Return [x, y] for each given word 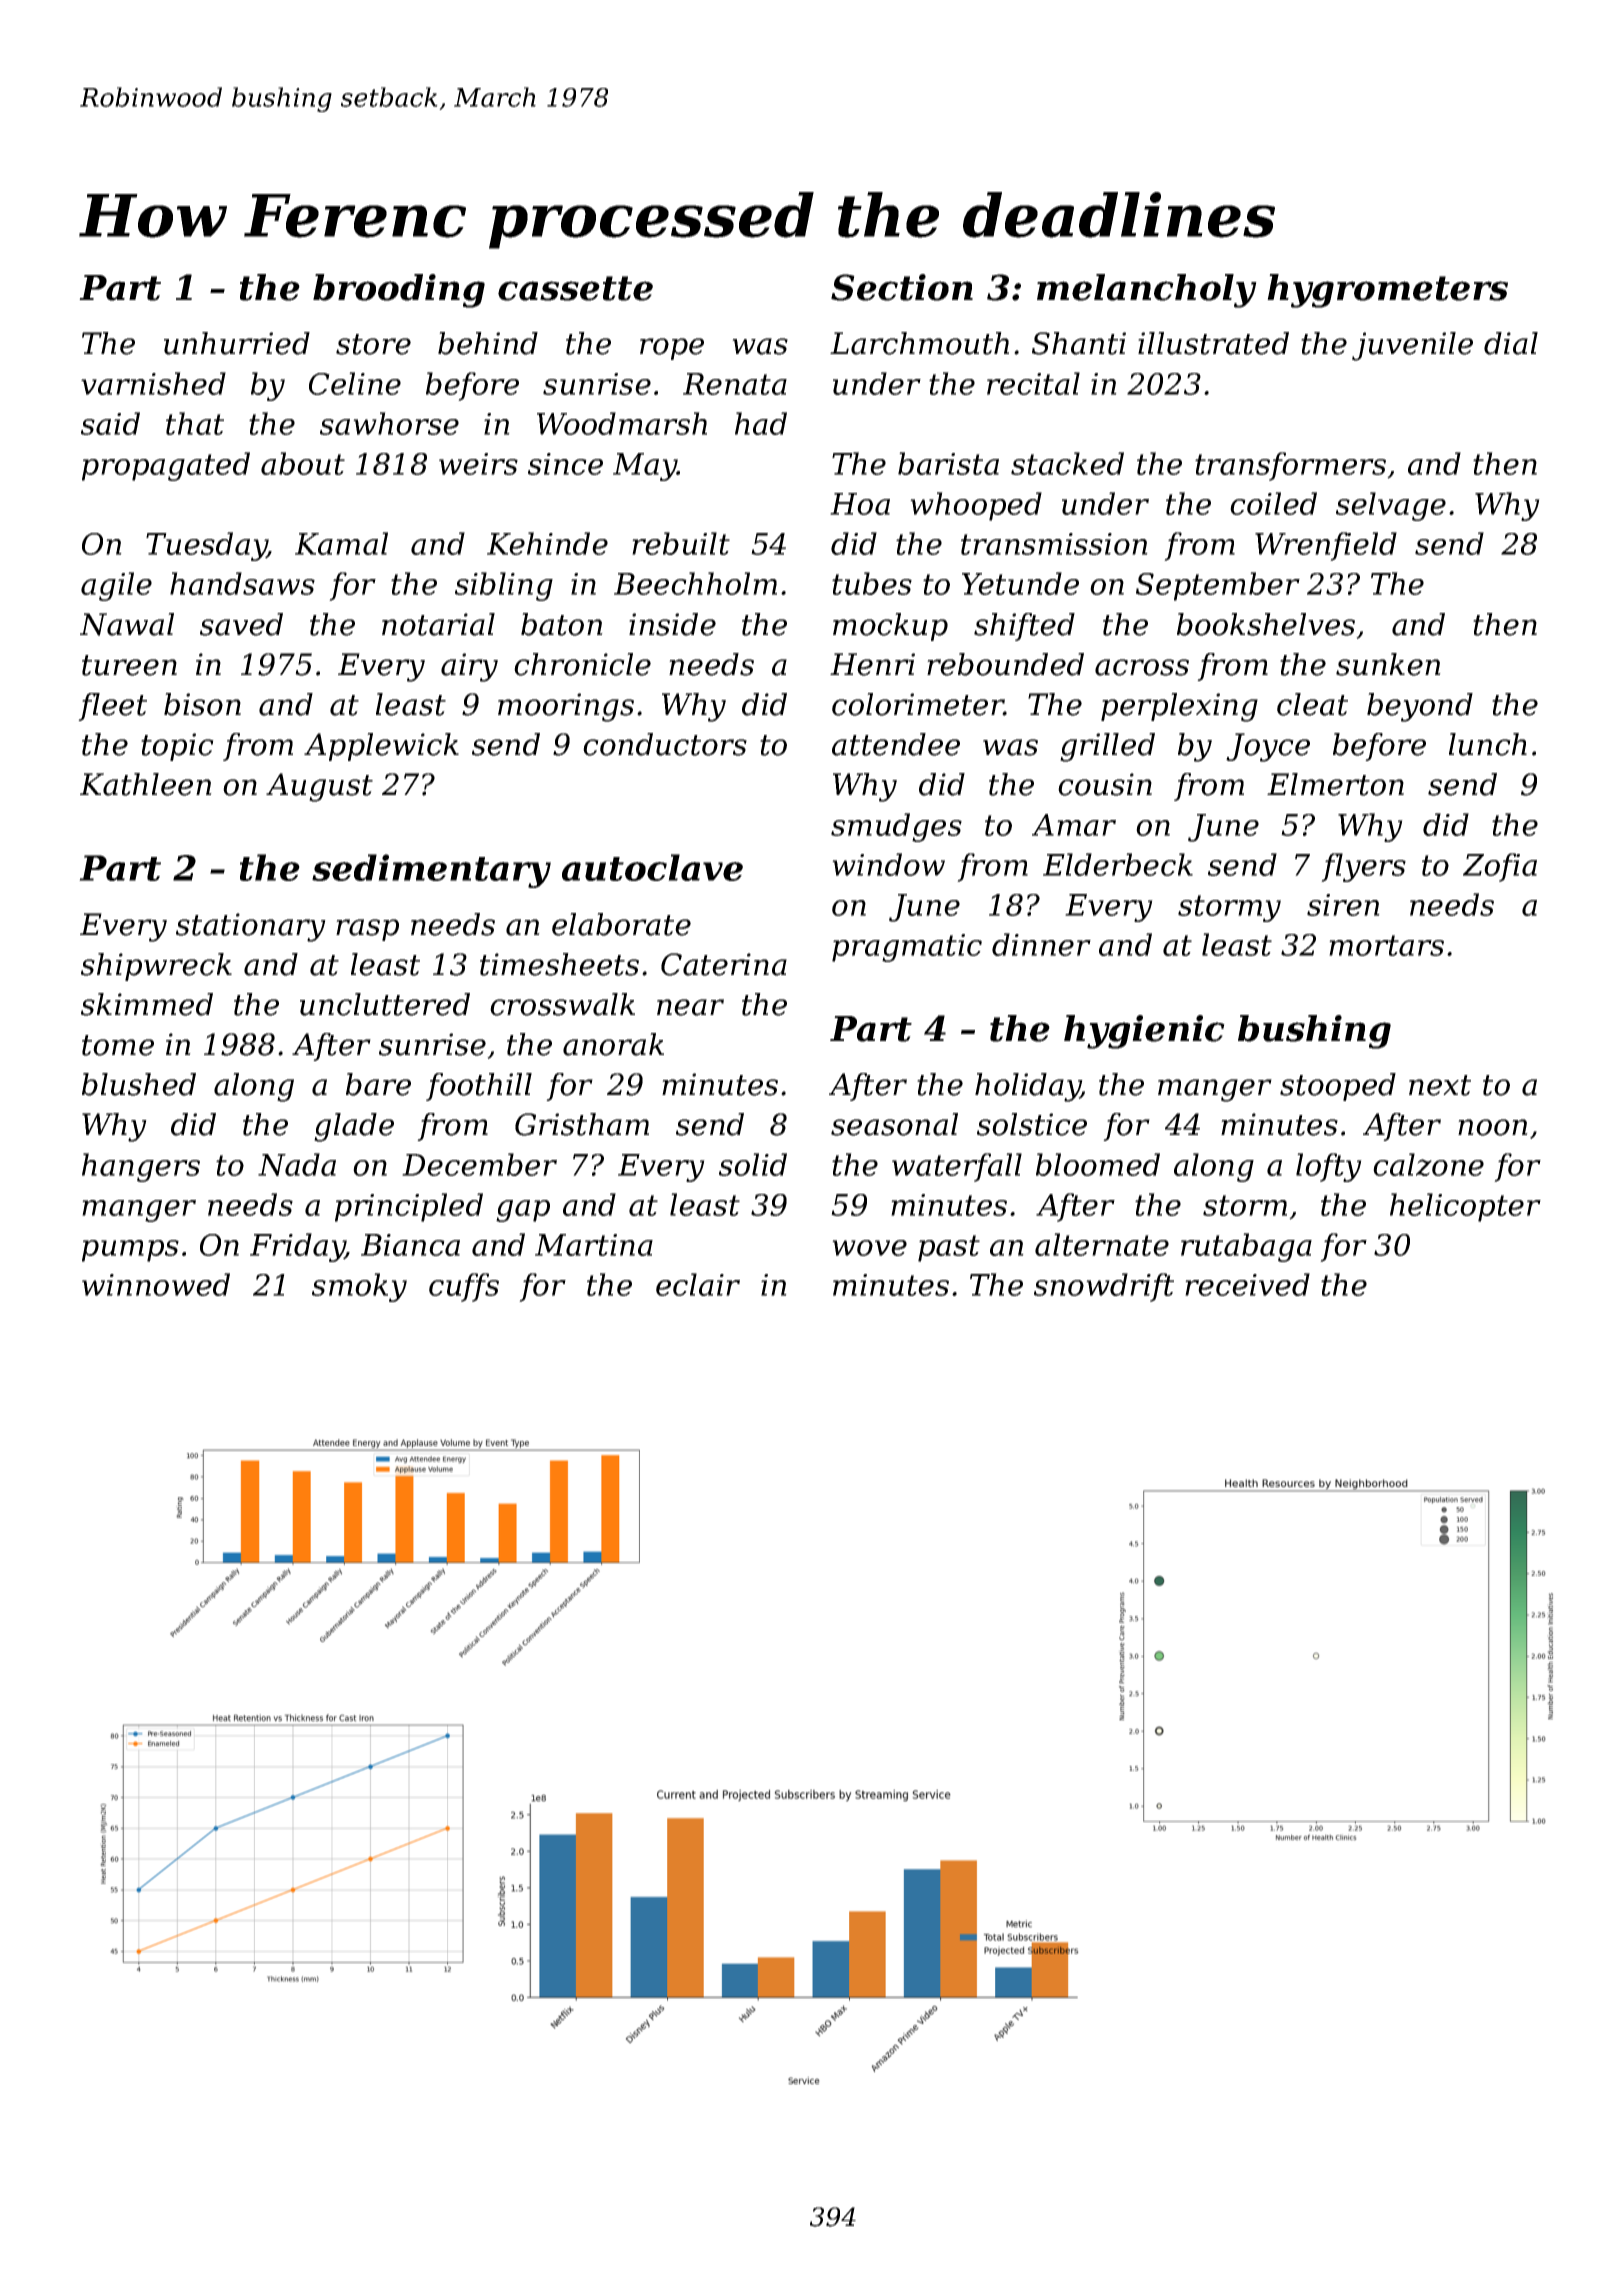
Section [902, 287]
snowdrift [1104, 1287]
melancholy [1147, 291]
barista [948, 463]
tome [118, 1045]
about [303, 463]
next [1440, 1085]
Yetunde [1020, 583]
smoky [359, 1287]
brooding [399, 291]
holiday [1028, 1087]
